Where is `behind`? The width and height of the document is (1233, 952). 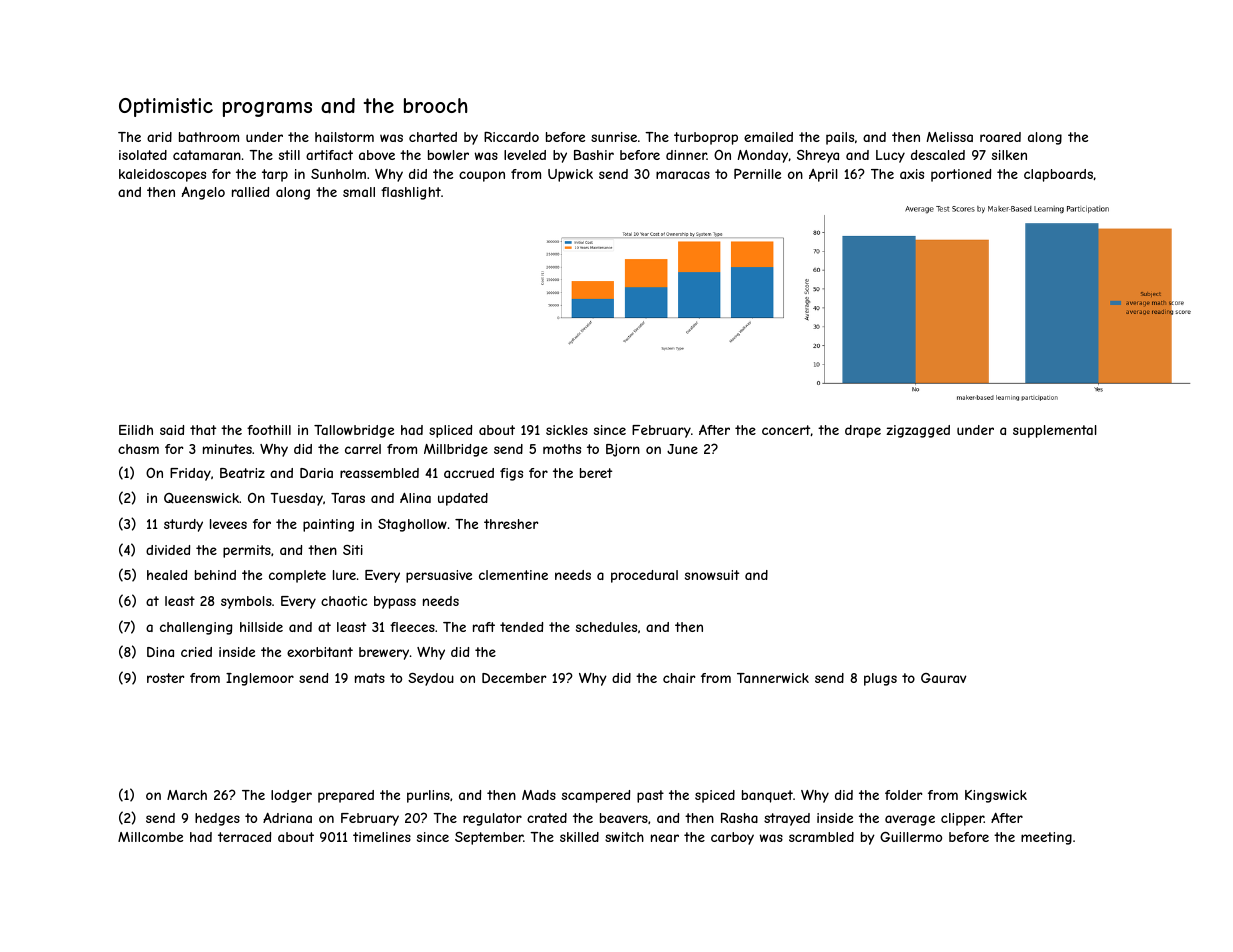
behind is located at coordinates (215, 575).
